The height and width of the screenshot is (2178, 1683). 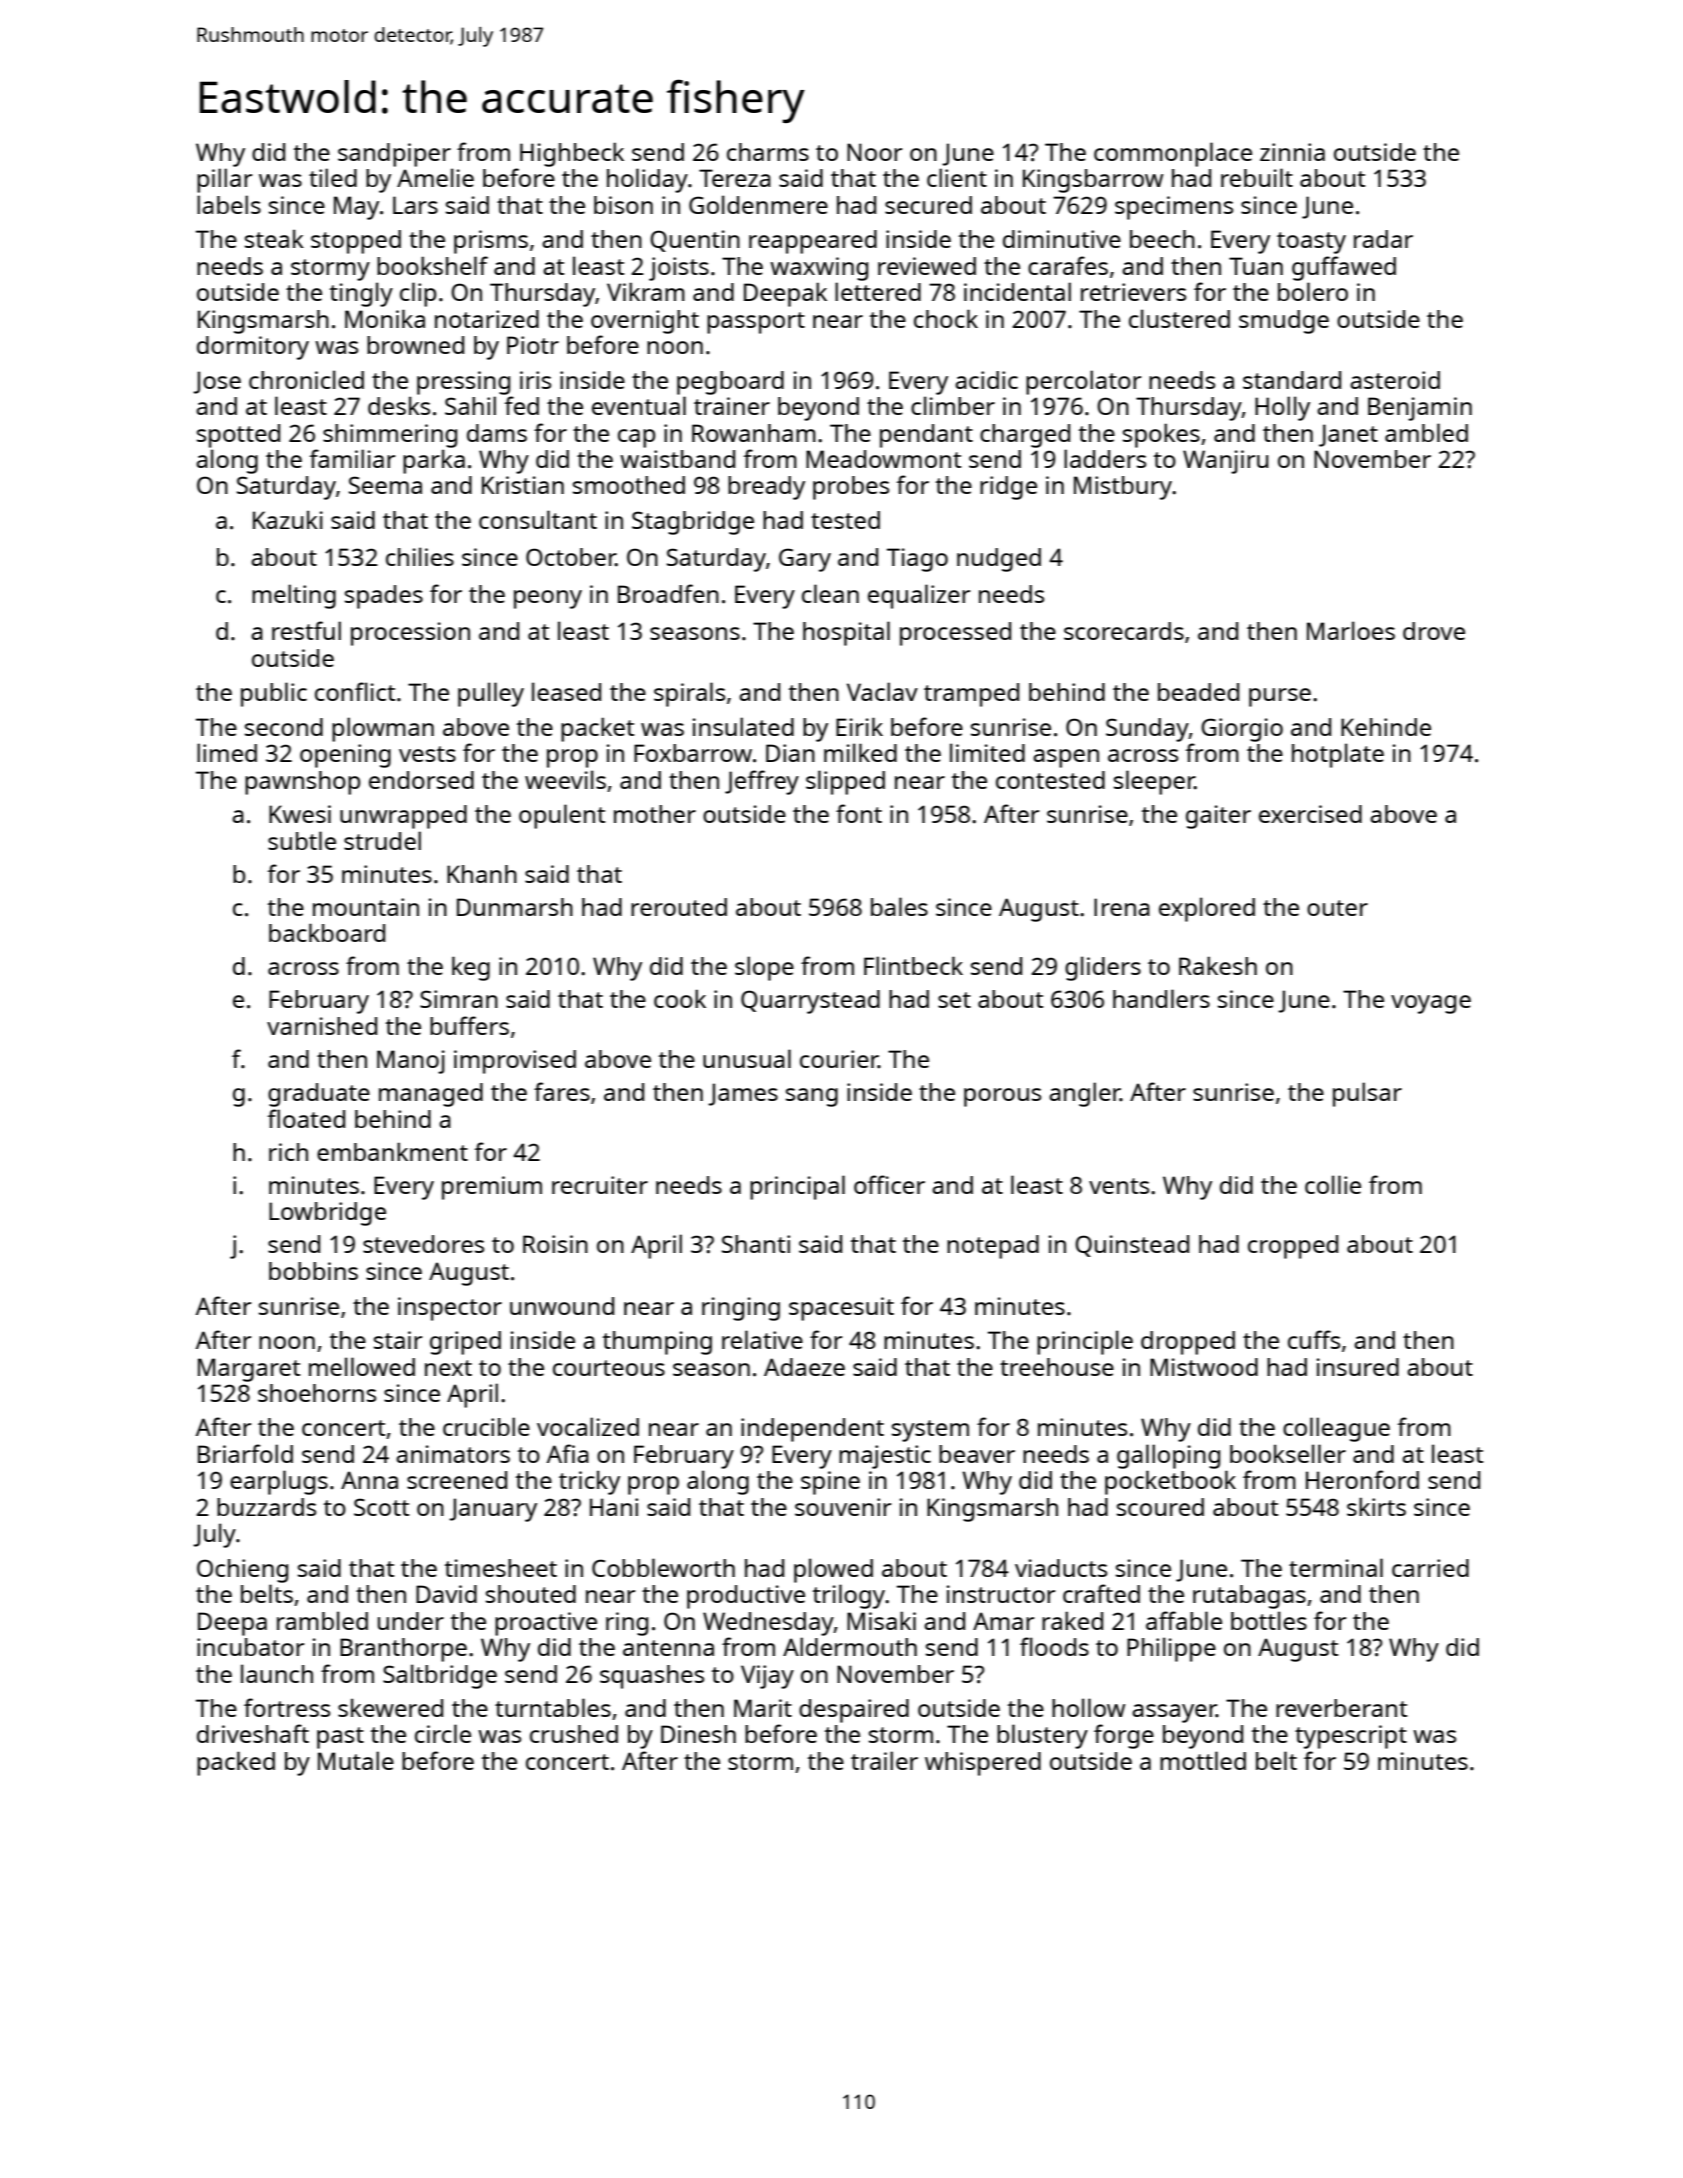 What do you see at coordinates (236, 1763) in the screenshot?
I see `packed` at bounding box center [236, 1763].
